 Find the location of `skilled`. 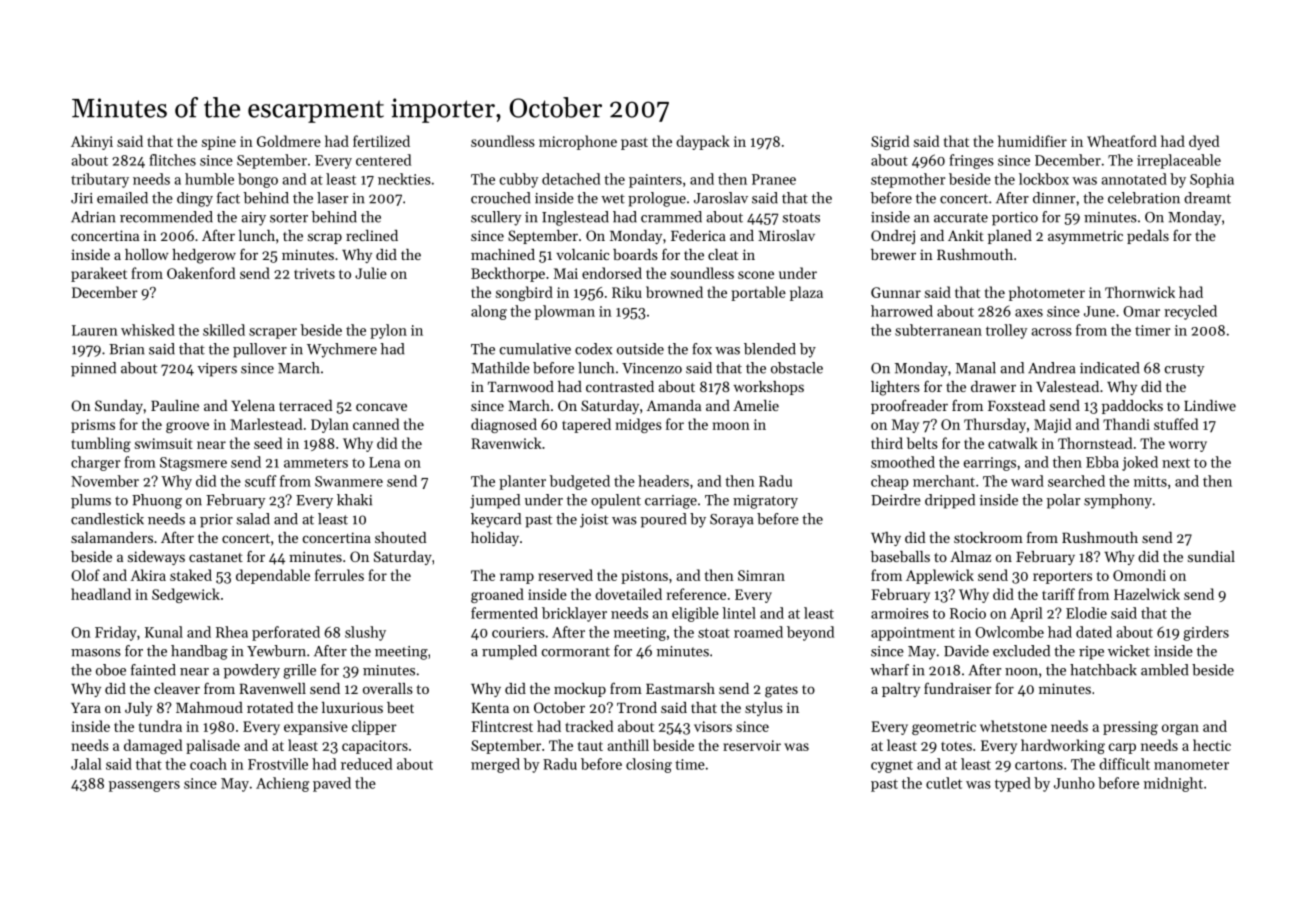

skilled is located at coordinates (224, 330).
